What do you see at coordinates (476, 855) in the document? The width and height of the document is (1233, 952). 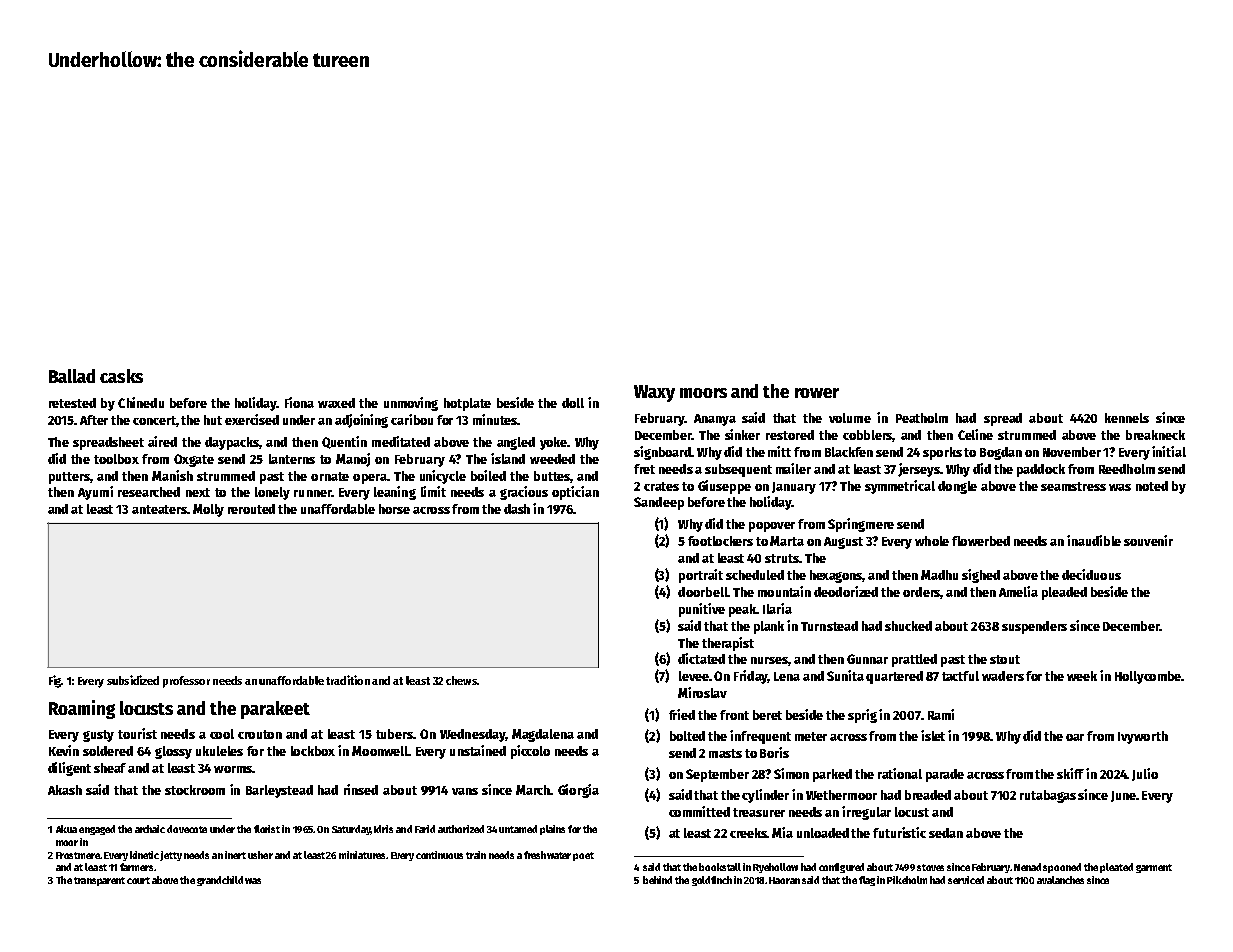 I see `train` at bounding box center [476, 855].
